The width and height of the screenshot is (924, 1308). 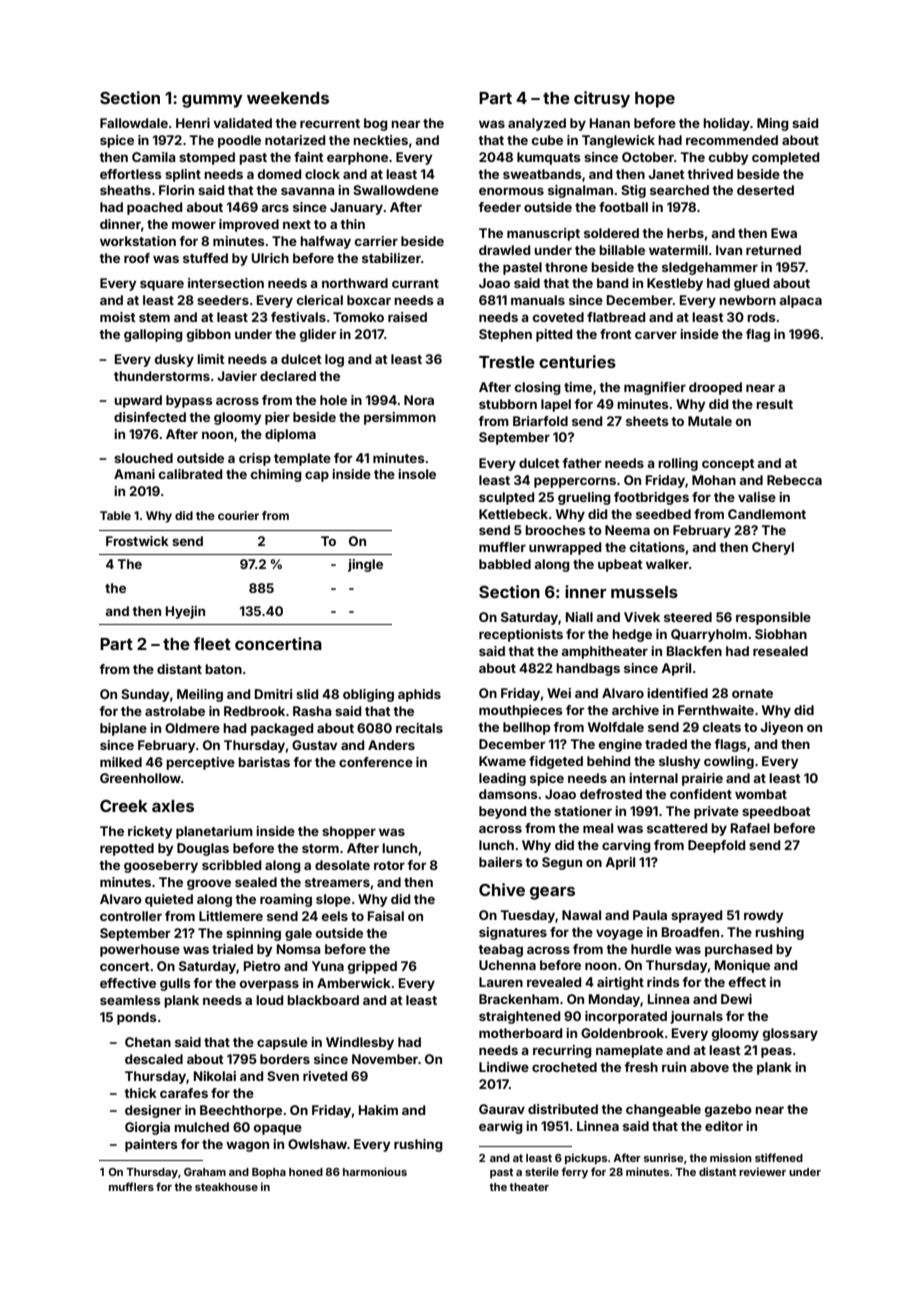 What do you see at coordinates (773, 548) in the screenshot?
I see `Cheryl` at bounding box center [773, 548].
